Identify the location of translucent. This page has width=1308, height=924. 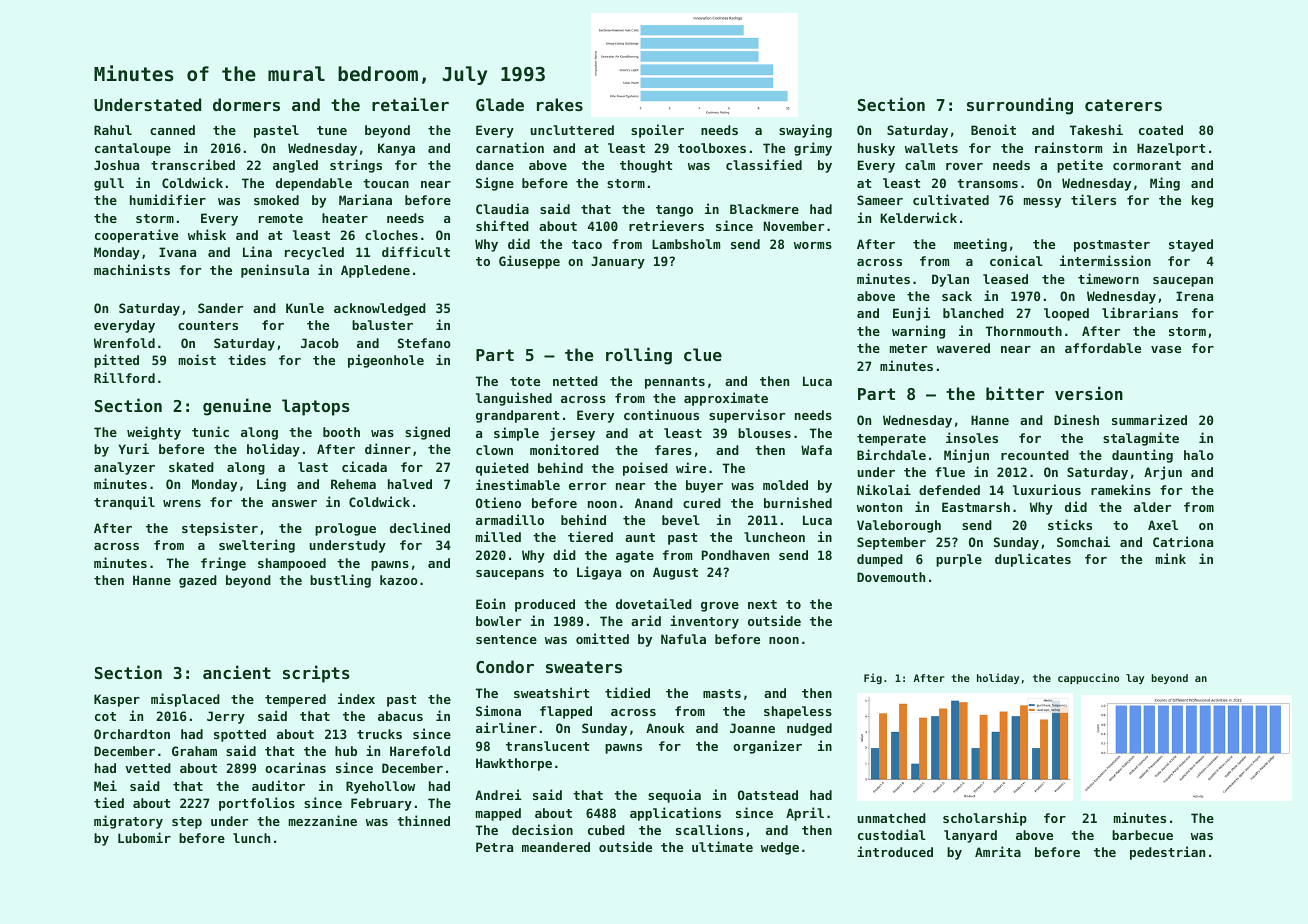
(547, 746).
